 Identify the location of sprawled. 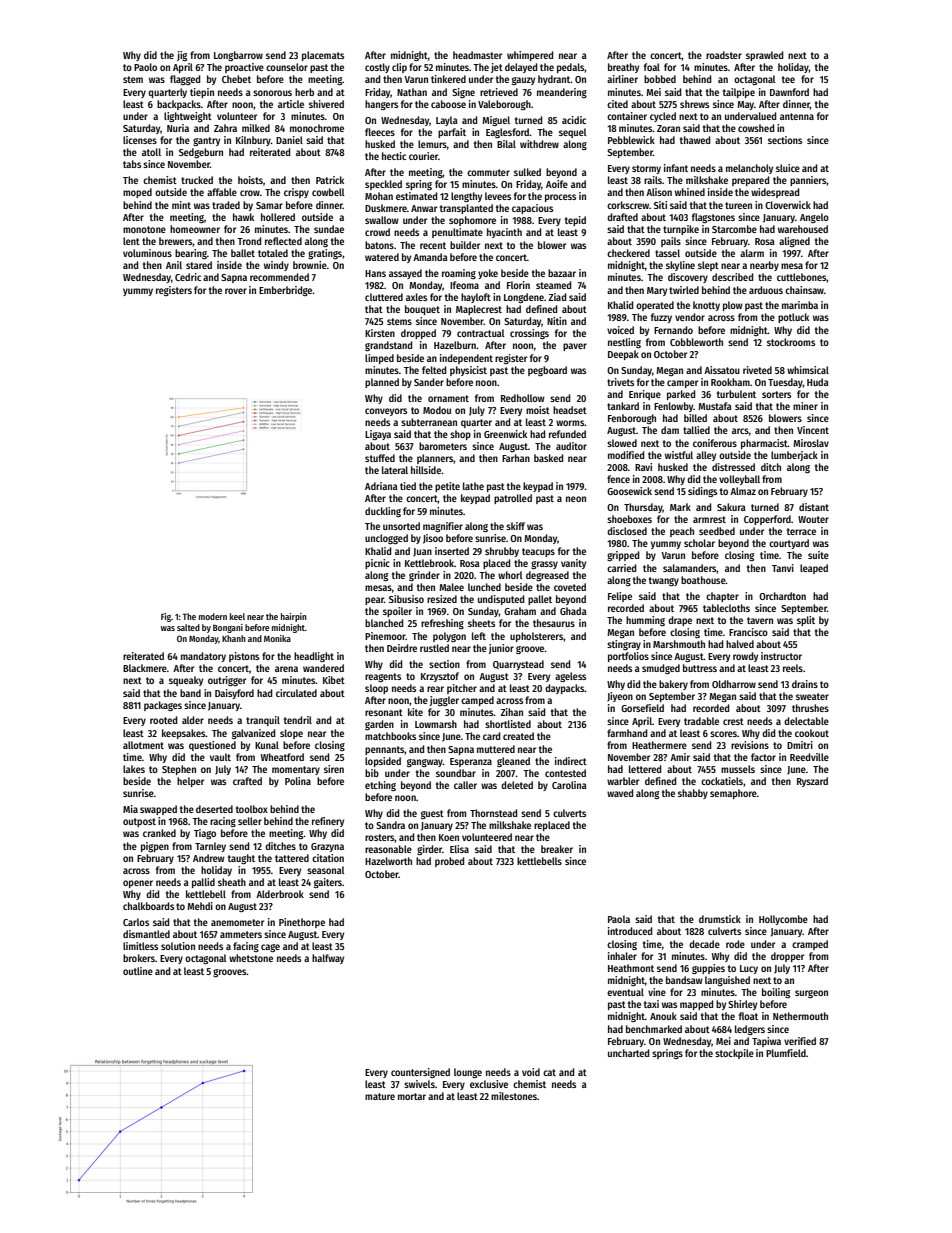
(764, 56).
